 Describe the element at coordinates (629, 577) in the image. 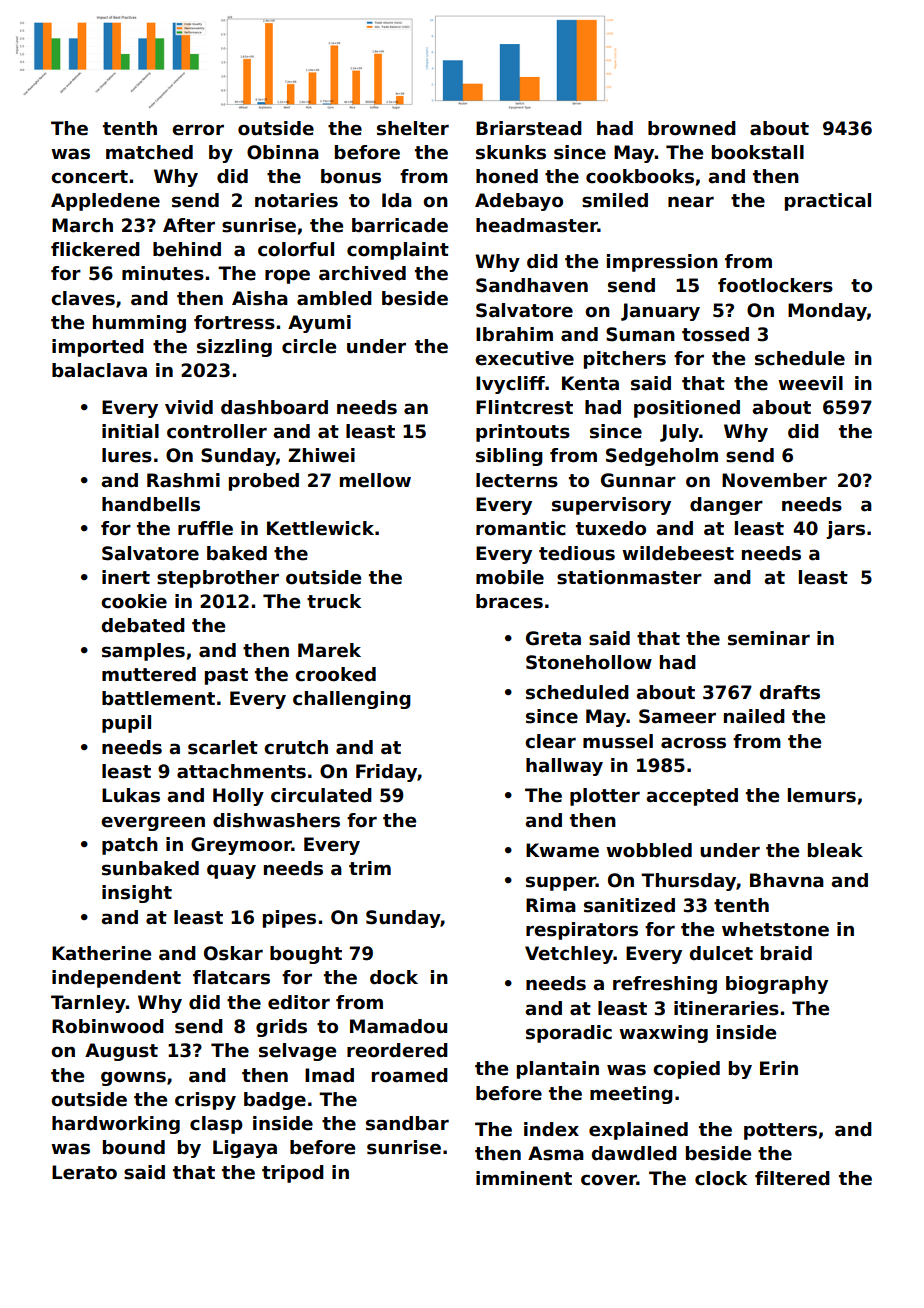

I see `stationmaster` at that location.
